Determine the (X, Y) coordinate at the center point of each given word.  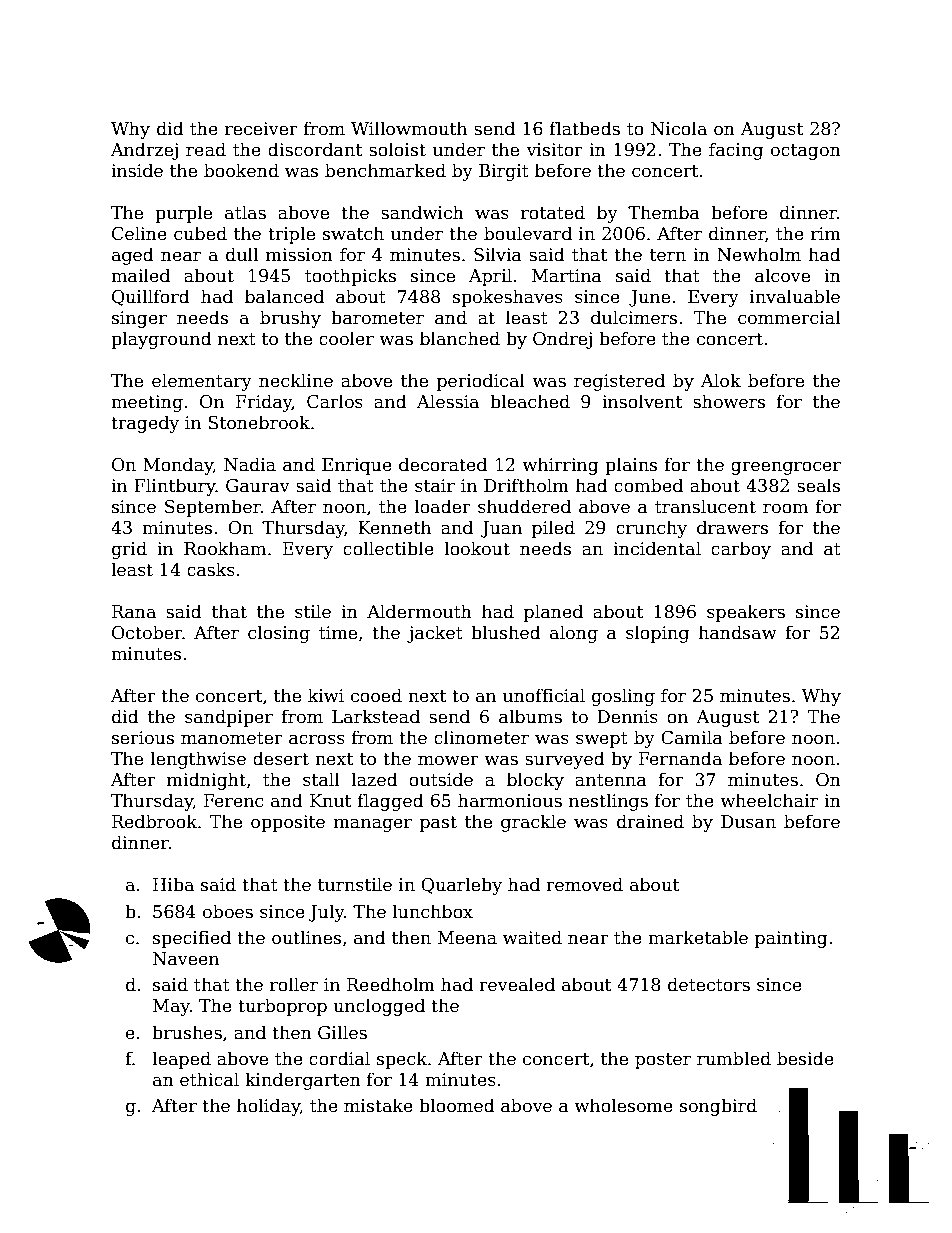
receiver (261, 129)
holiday (268, 1107)
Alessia (448, 401)
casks (211, 569)
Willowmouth (409, 128)
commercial (789, 317)
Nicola (679, 128)
